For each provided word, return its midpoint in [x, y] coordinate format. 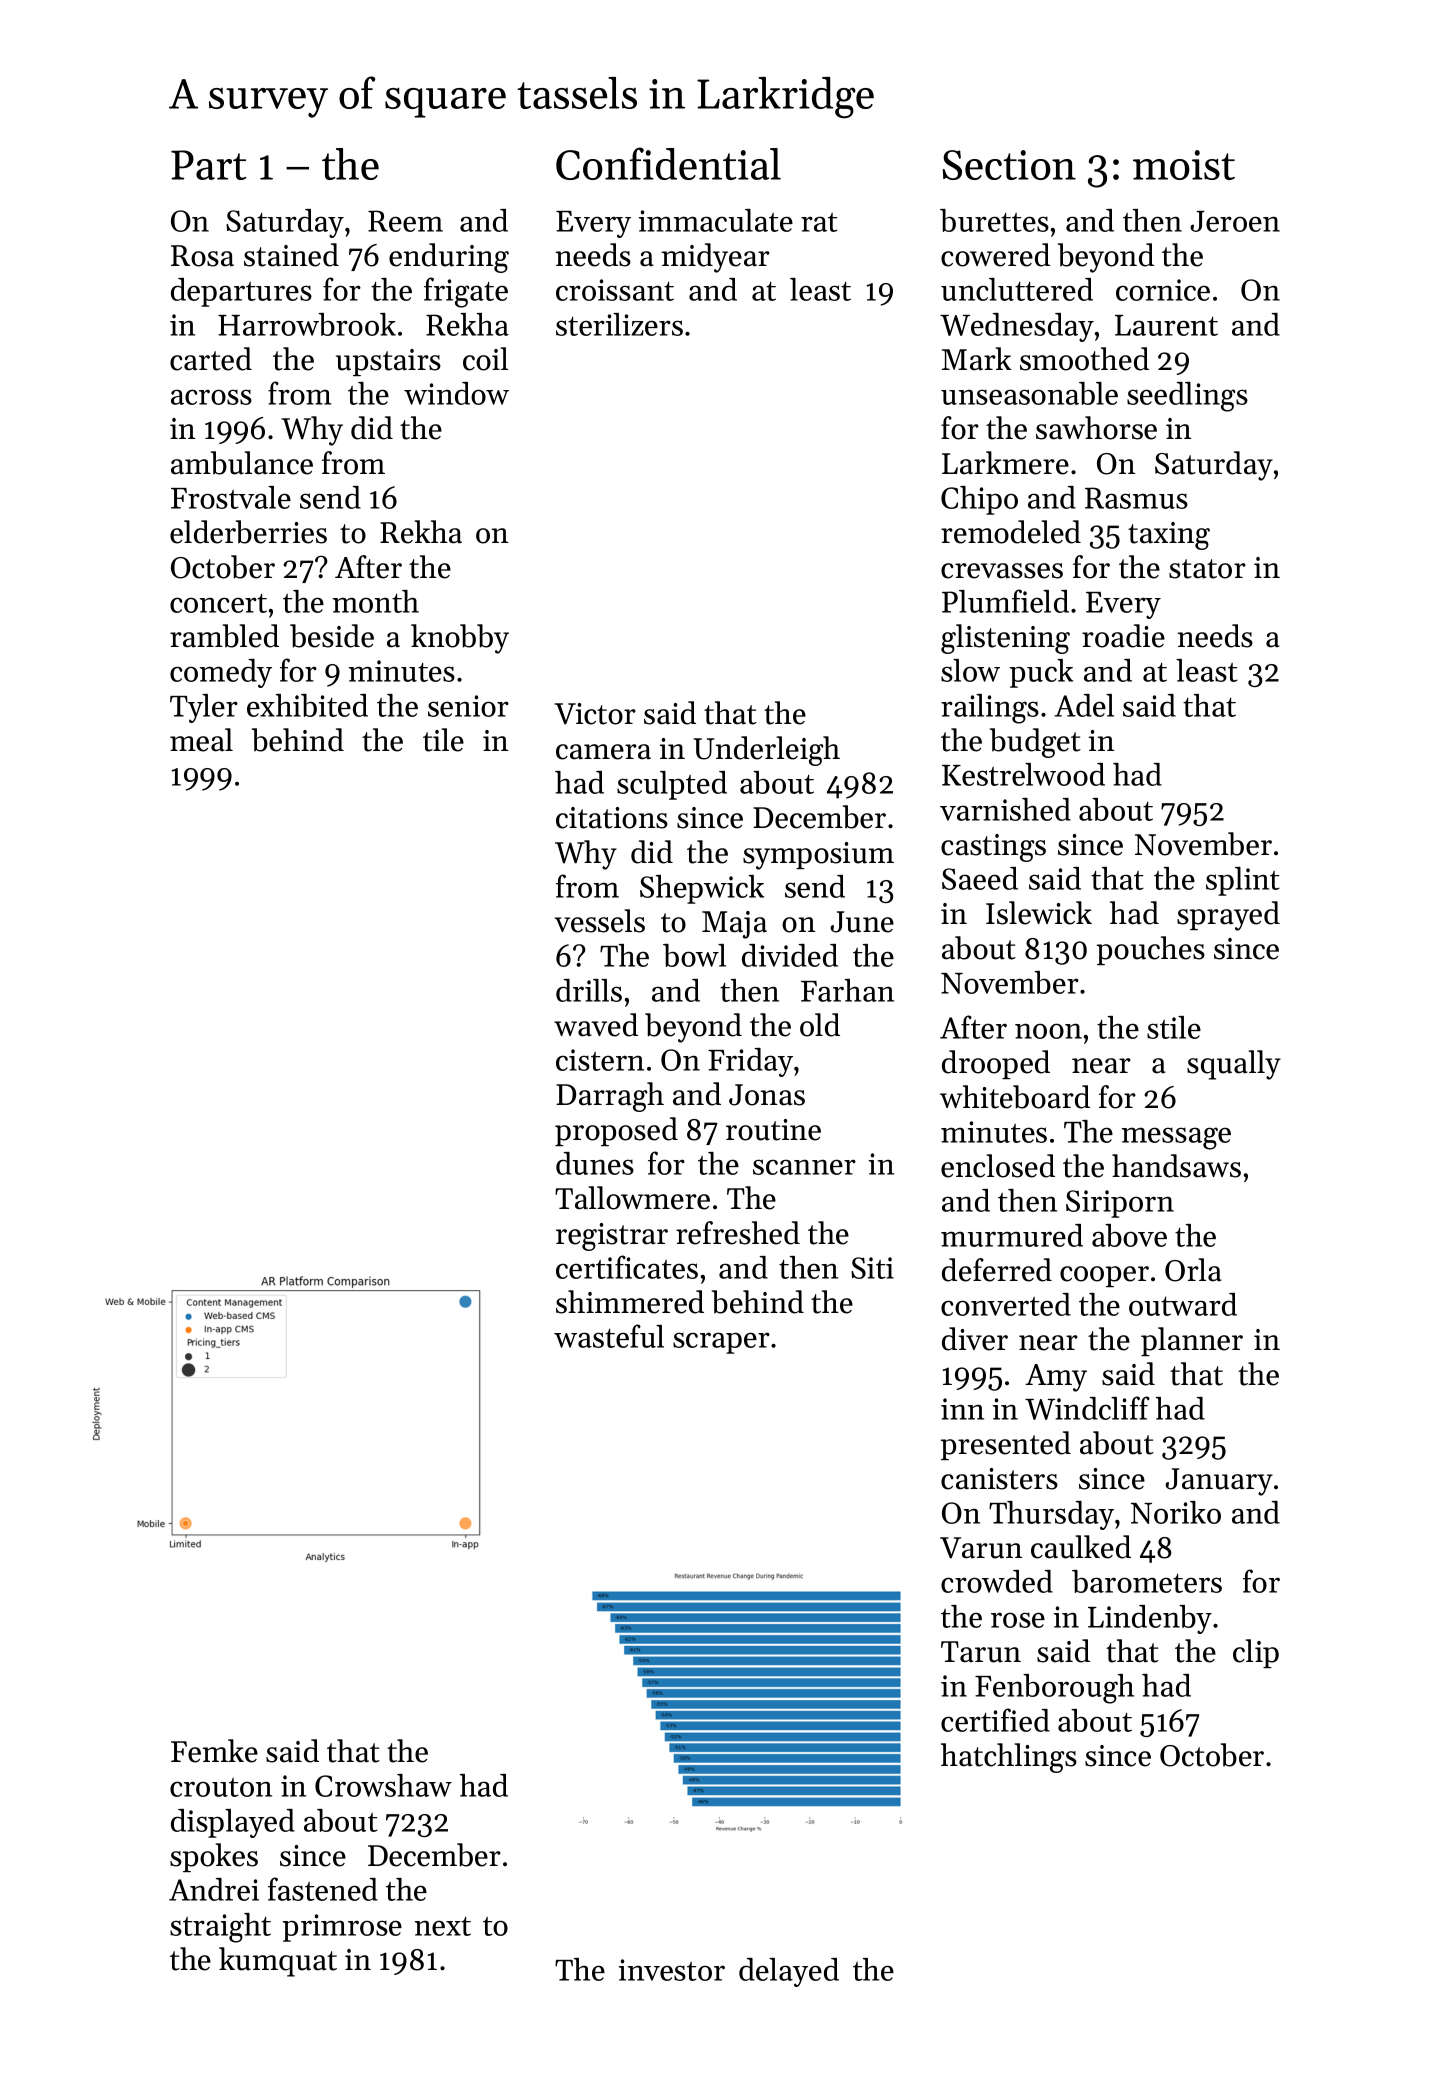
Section [1009, 165]
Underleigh [767, 751]
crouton [221, 1787]
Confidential [668, 163]
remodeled [1011, 532]
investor [672, 1970]
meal [201, 740]
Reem [405, 221]
